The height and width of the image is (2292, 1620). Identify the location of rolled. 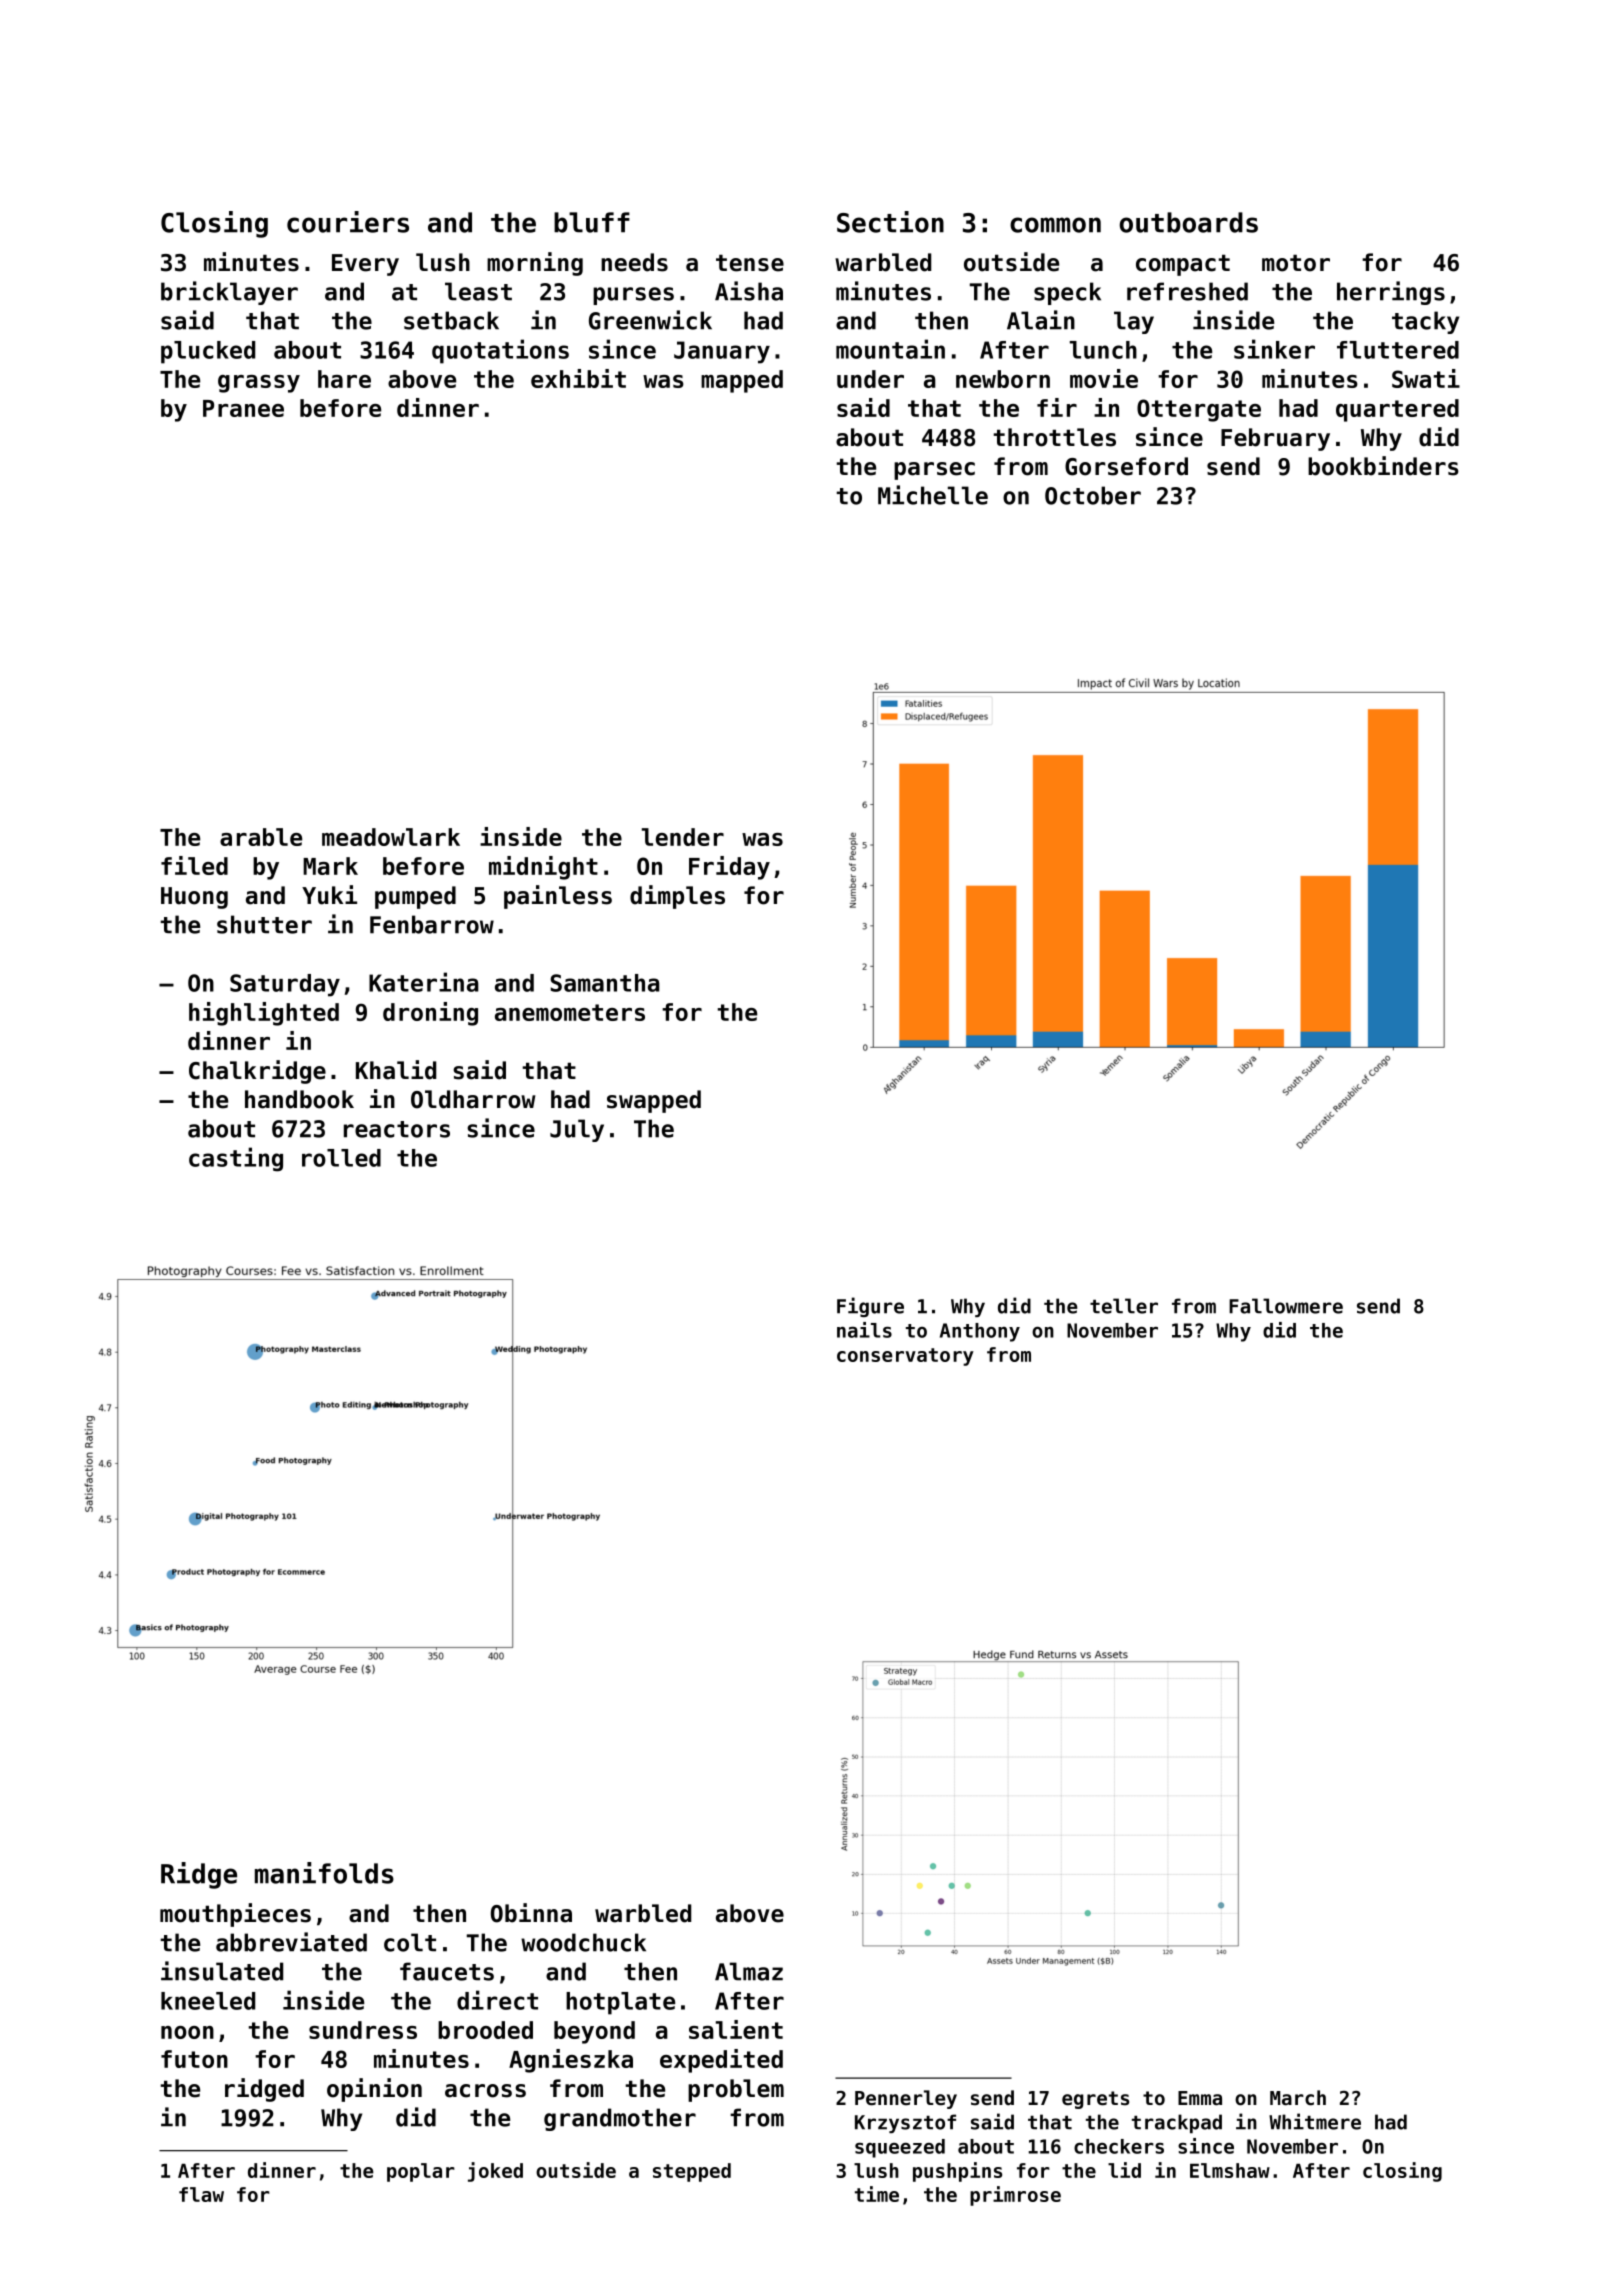
(341, 1158).
